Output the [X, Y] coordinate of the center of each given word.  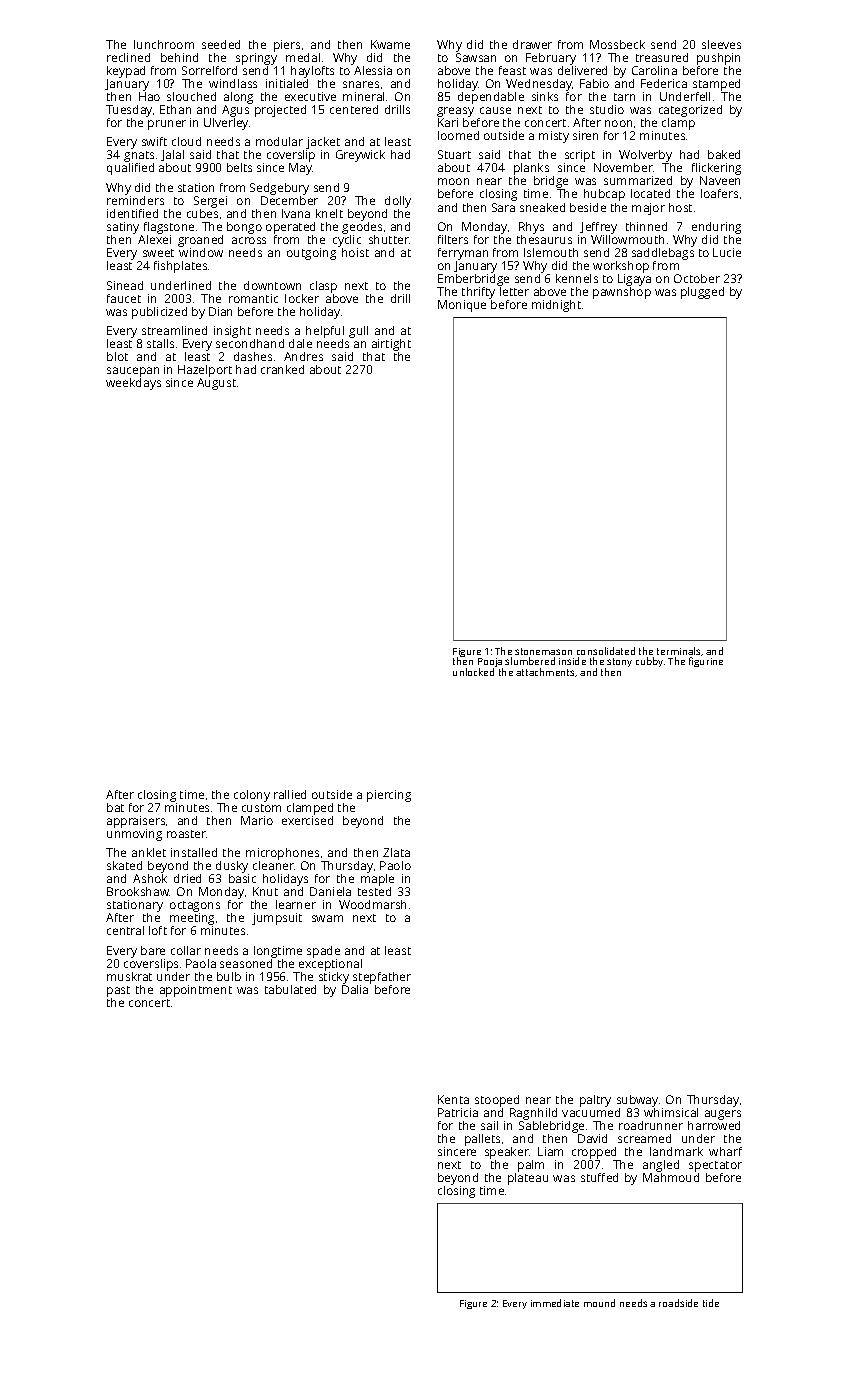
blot [117, 356]
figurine [706, 662]
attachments [545, 672]
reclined [128, 57]
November [623, 167]
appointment [196, 991]
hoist [355, 252]
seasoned [246, 963]
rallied [290, 794]
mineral [363, 96]
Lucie [727, 252]
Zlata [396, 852]
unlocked [473, 672]
